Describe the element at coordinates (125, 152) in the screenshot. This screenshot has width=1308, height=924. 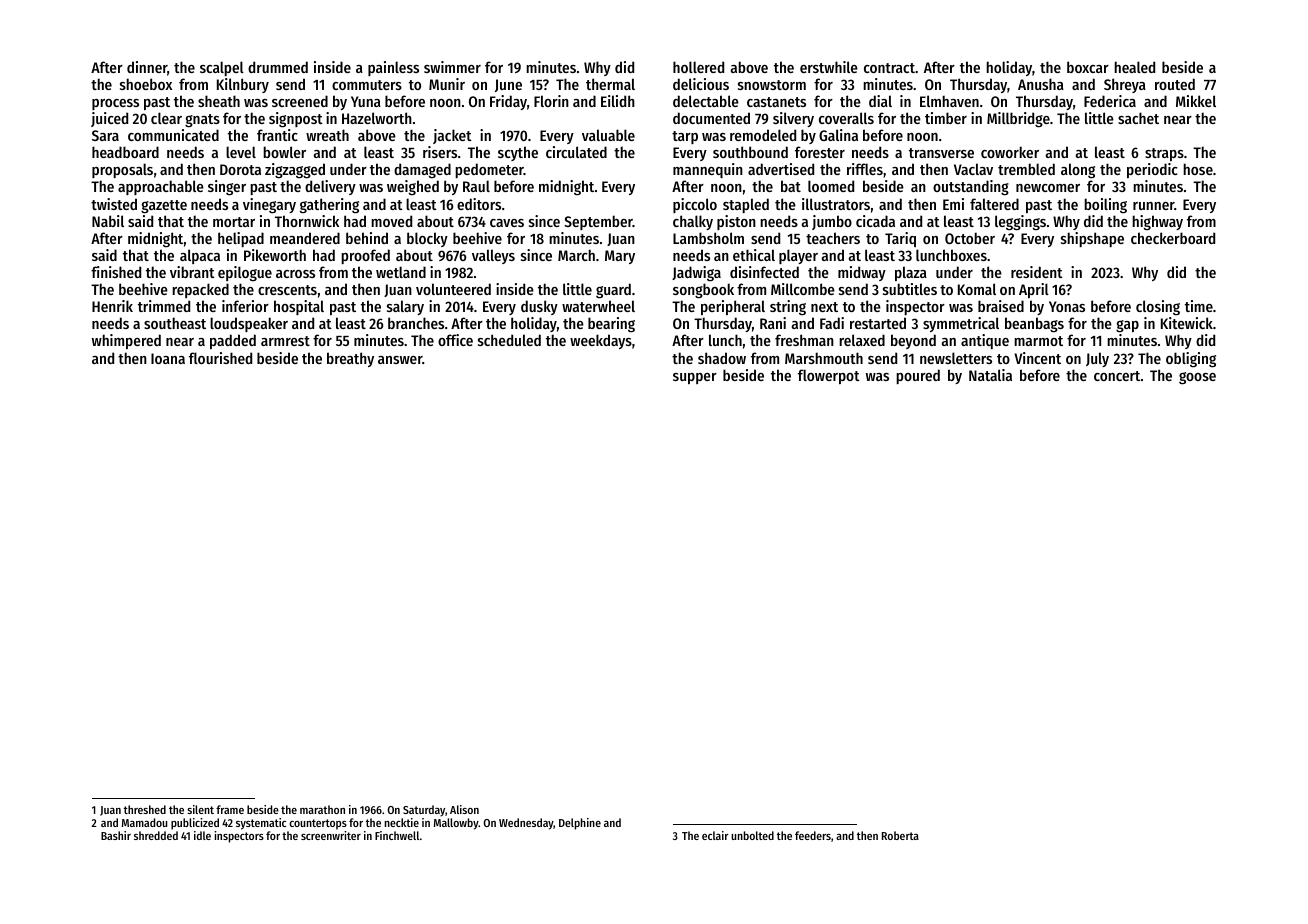
I see `headboard` at that location.
